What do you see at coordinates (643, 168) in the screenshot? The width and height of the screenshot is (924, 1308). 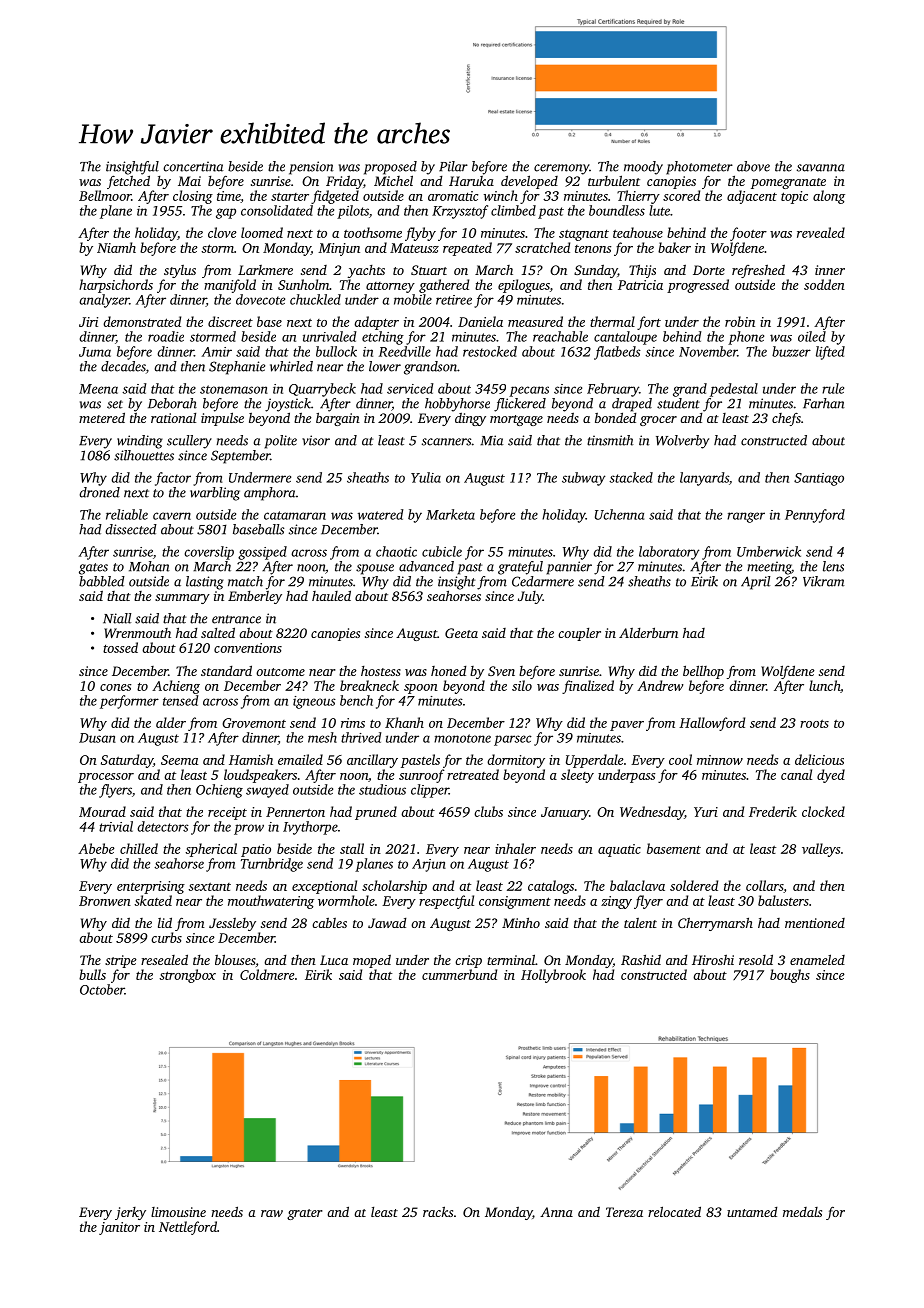 I see `moody` at bounding box center [643, 168].
